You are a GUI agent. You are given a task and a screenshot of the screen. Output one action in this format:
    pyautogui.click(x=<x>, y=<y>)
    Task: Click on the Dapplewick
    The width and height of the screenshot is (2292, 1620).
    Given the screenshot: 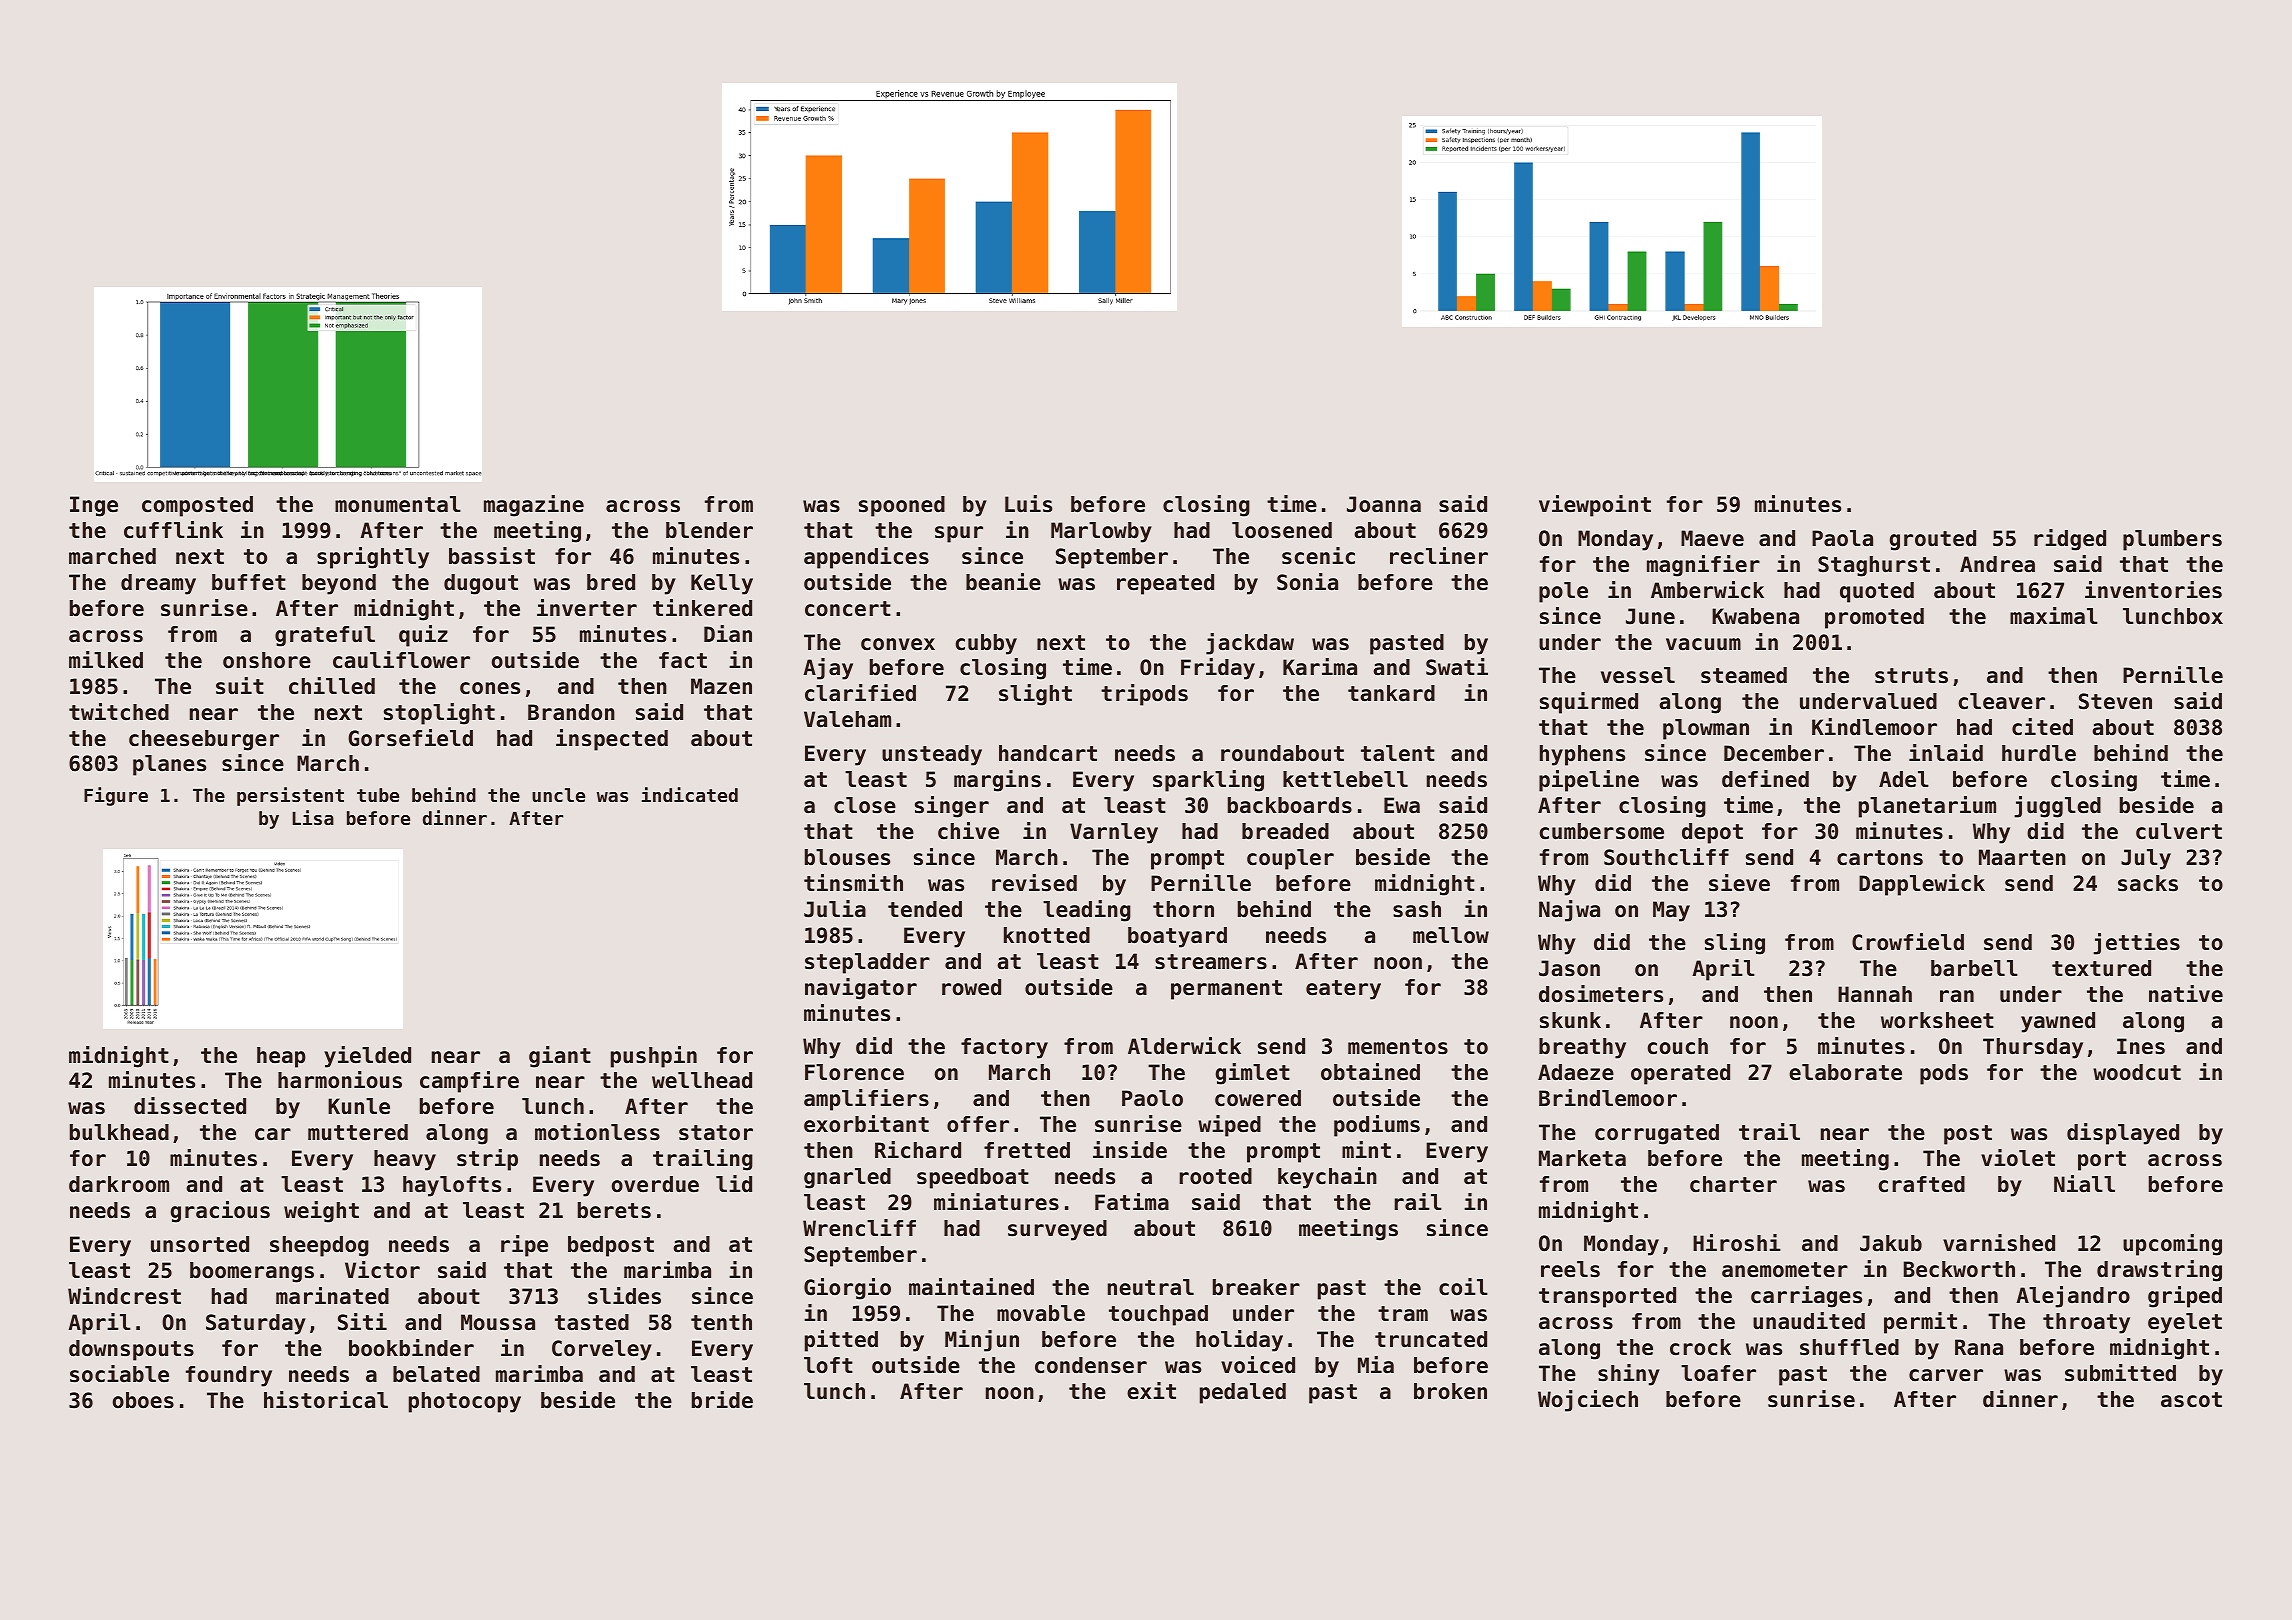 What is the action you would take?
    pyautogui.click(x=1922, y=885)
